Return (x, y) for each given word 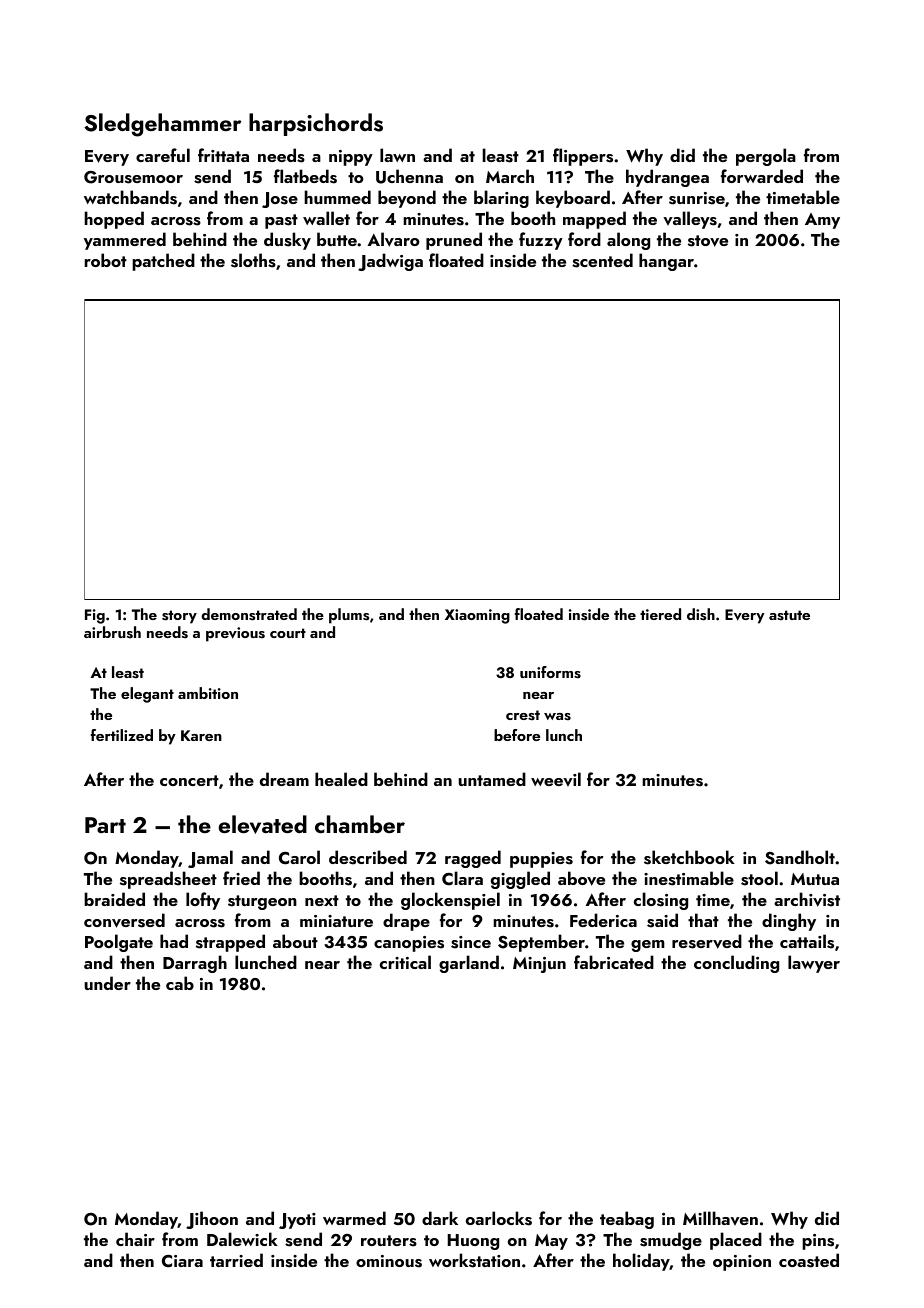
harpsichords (316, 124)
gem (648, 946)
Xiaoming (477, 616)
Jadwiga (390, 262)
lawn (397, 155)
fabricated (614, 962)
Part (105, 825)
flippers (583, 157)
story (179, 617)
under (107, 983)
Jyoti (297, 1221)
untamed (492, 779)
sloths (253, 260)
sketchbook (689, 857)
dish (701, 614)
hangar (666, 262)
